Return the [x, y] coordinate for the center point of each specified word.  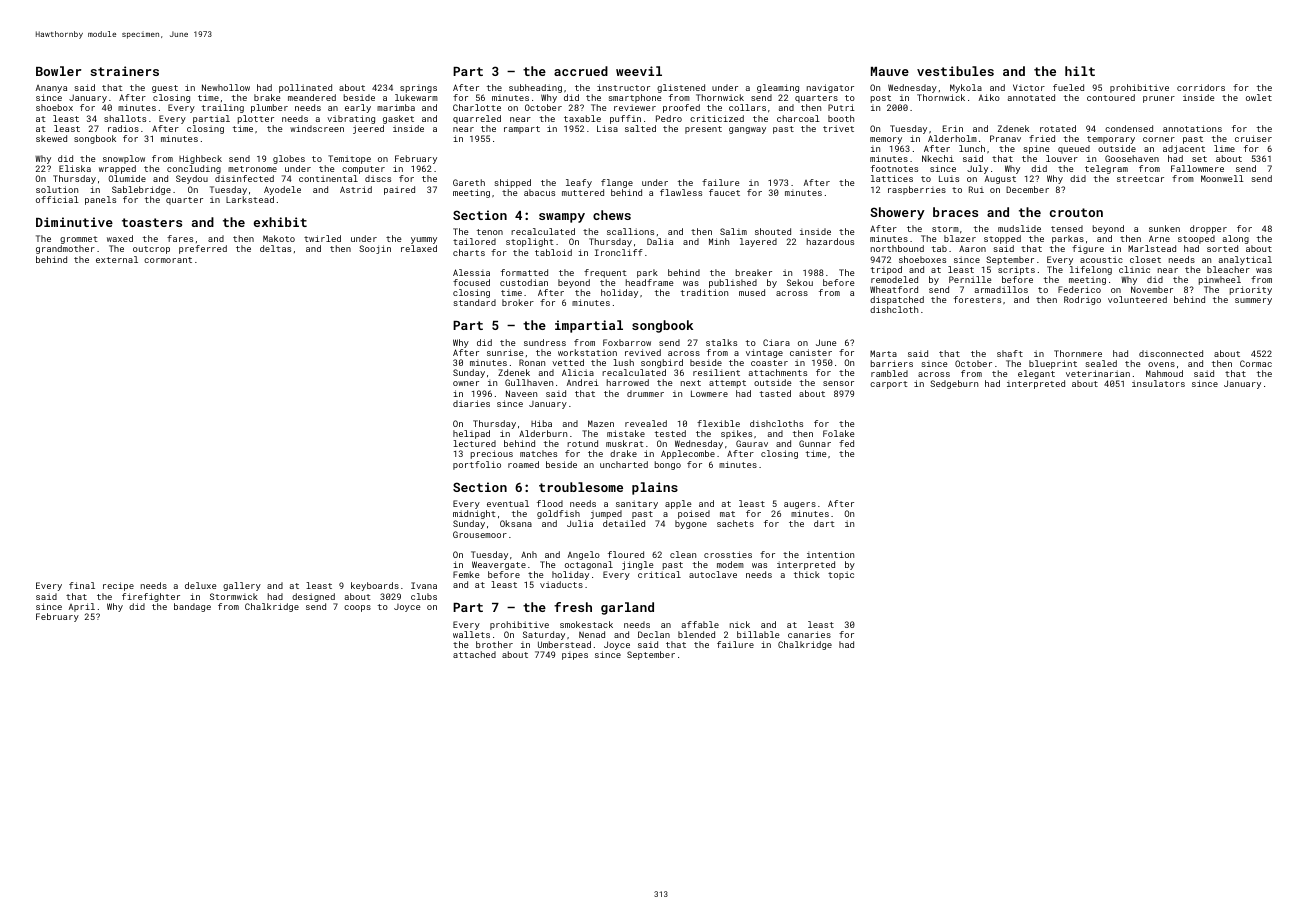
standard [475, 302]
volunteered [1137, 299]
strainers [124, 71]
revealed [646, 423]
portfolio [477, 465]
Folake [839, 433]
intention [830, 554]
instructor [623, 87]
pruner [1159, 99]
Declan [654, 634]
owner [466, 383]
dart [824, 523]
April [82, 607]
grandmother [65, 249]
